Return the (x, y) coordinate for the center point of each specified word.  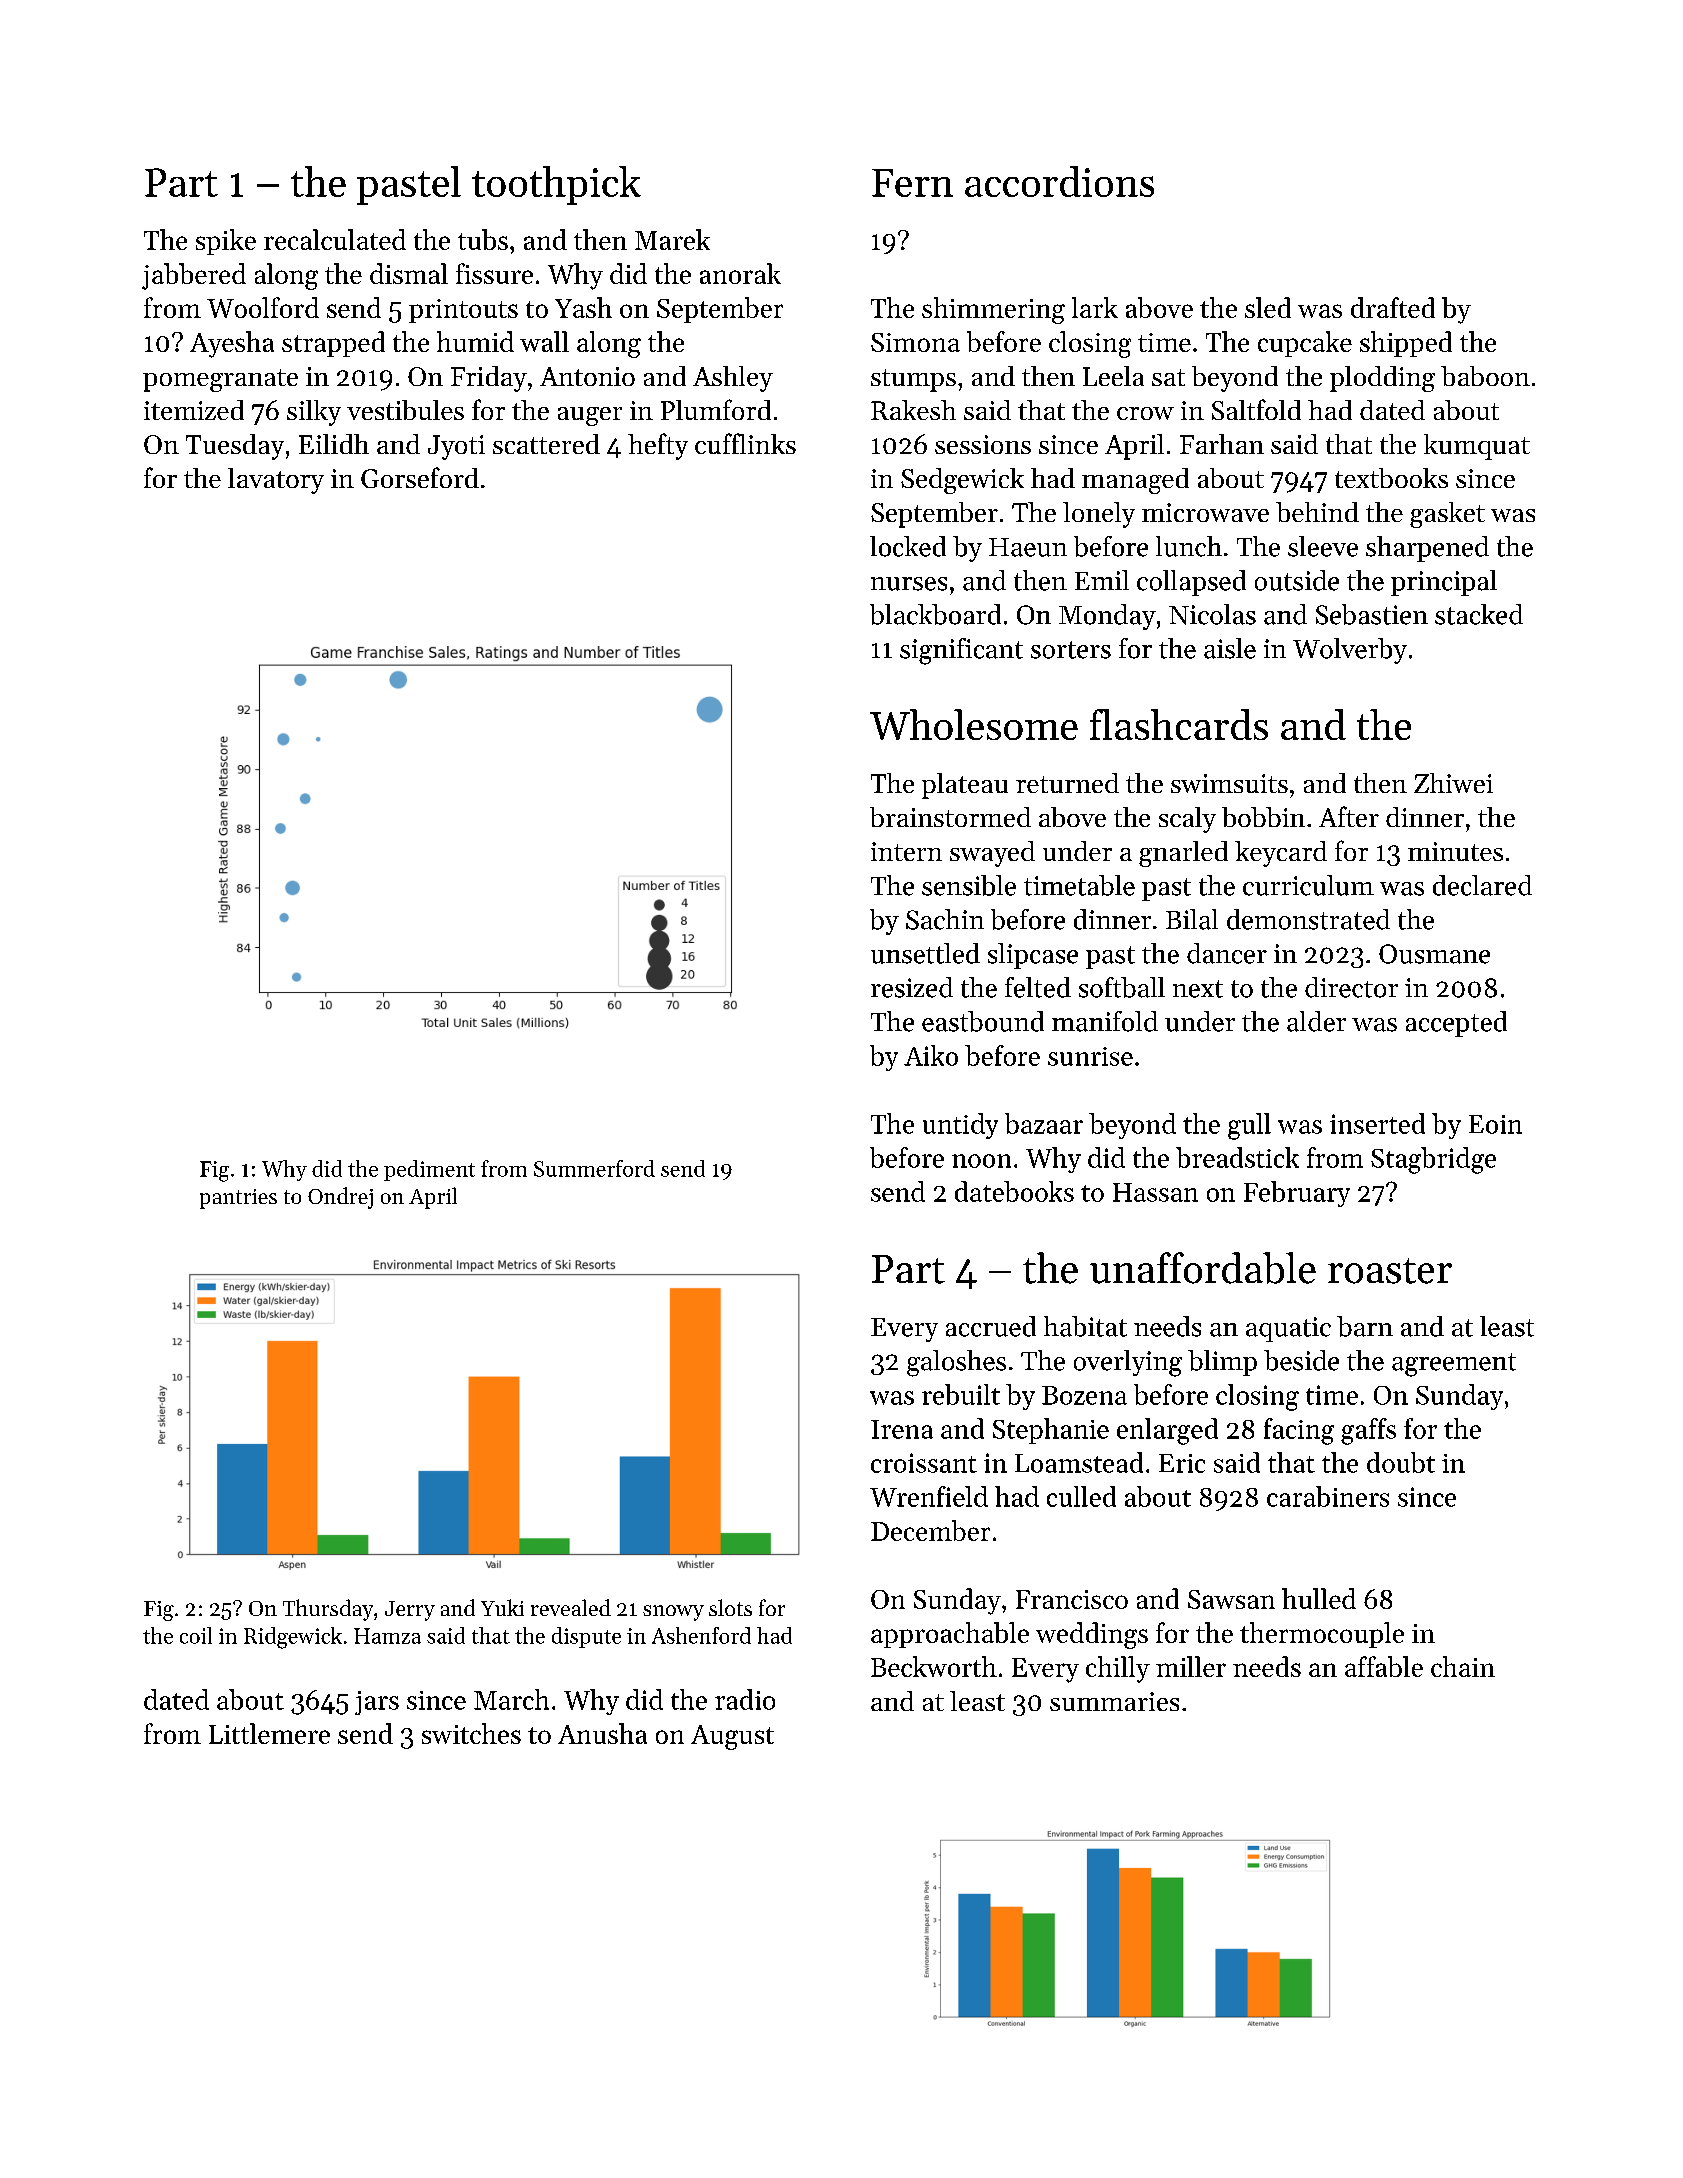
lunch (1189, 546)
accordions (1059, 181)
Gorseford (420, 477)
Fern (912, 183)
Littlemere (269, 1733)
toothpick (556, 185)
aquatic (1288, 1329)
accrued (991, 1326)
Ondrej (340, 1198)
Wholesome (974, 724)
